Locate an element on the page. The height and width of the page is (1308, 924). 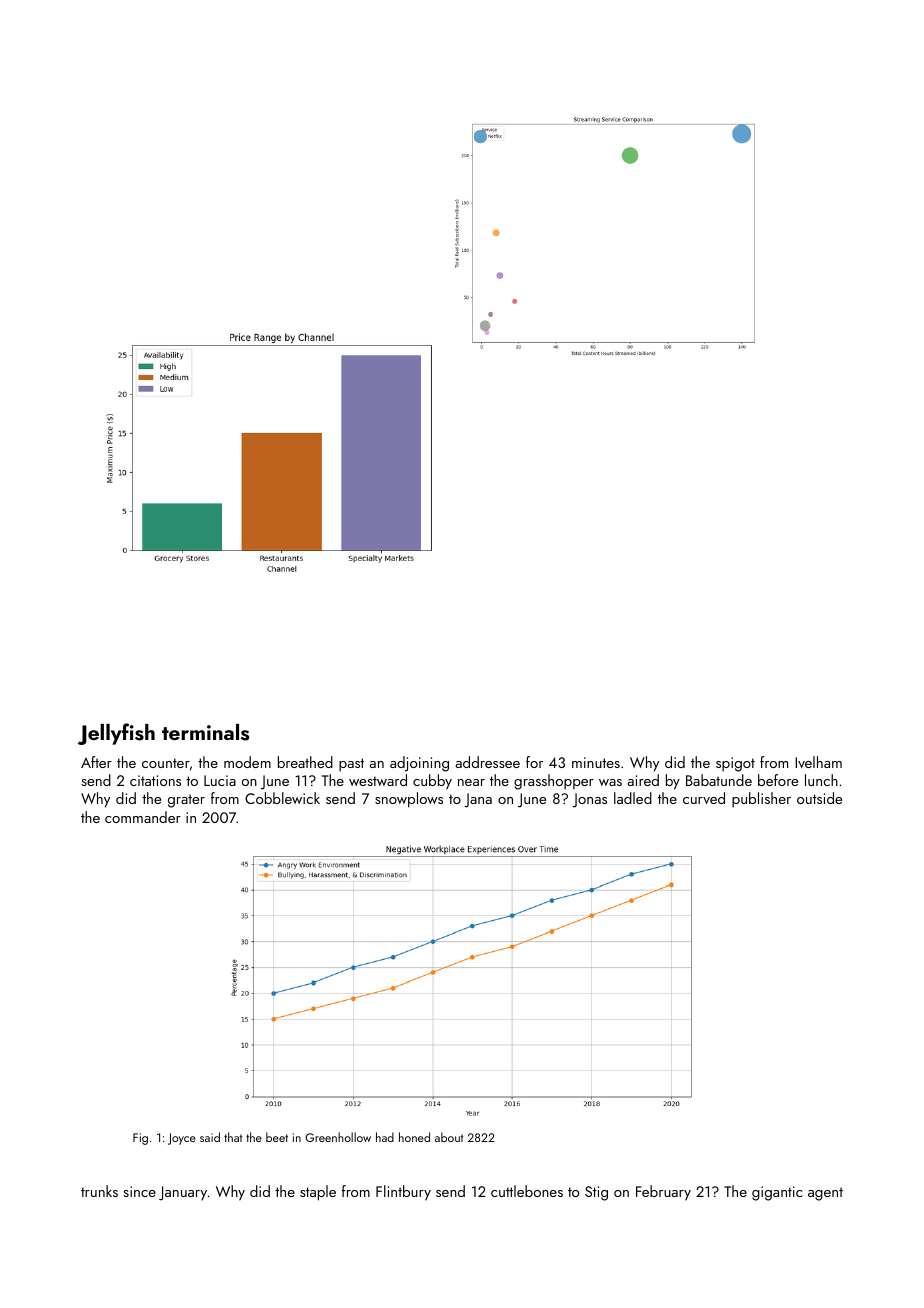
about is located at coordinates (449, 1137).
